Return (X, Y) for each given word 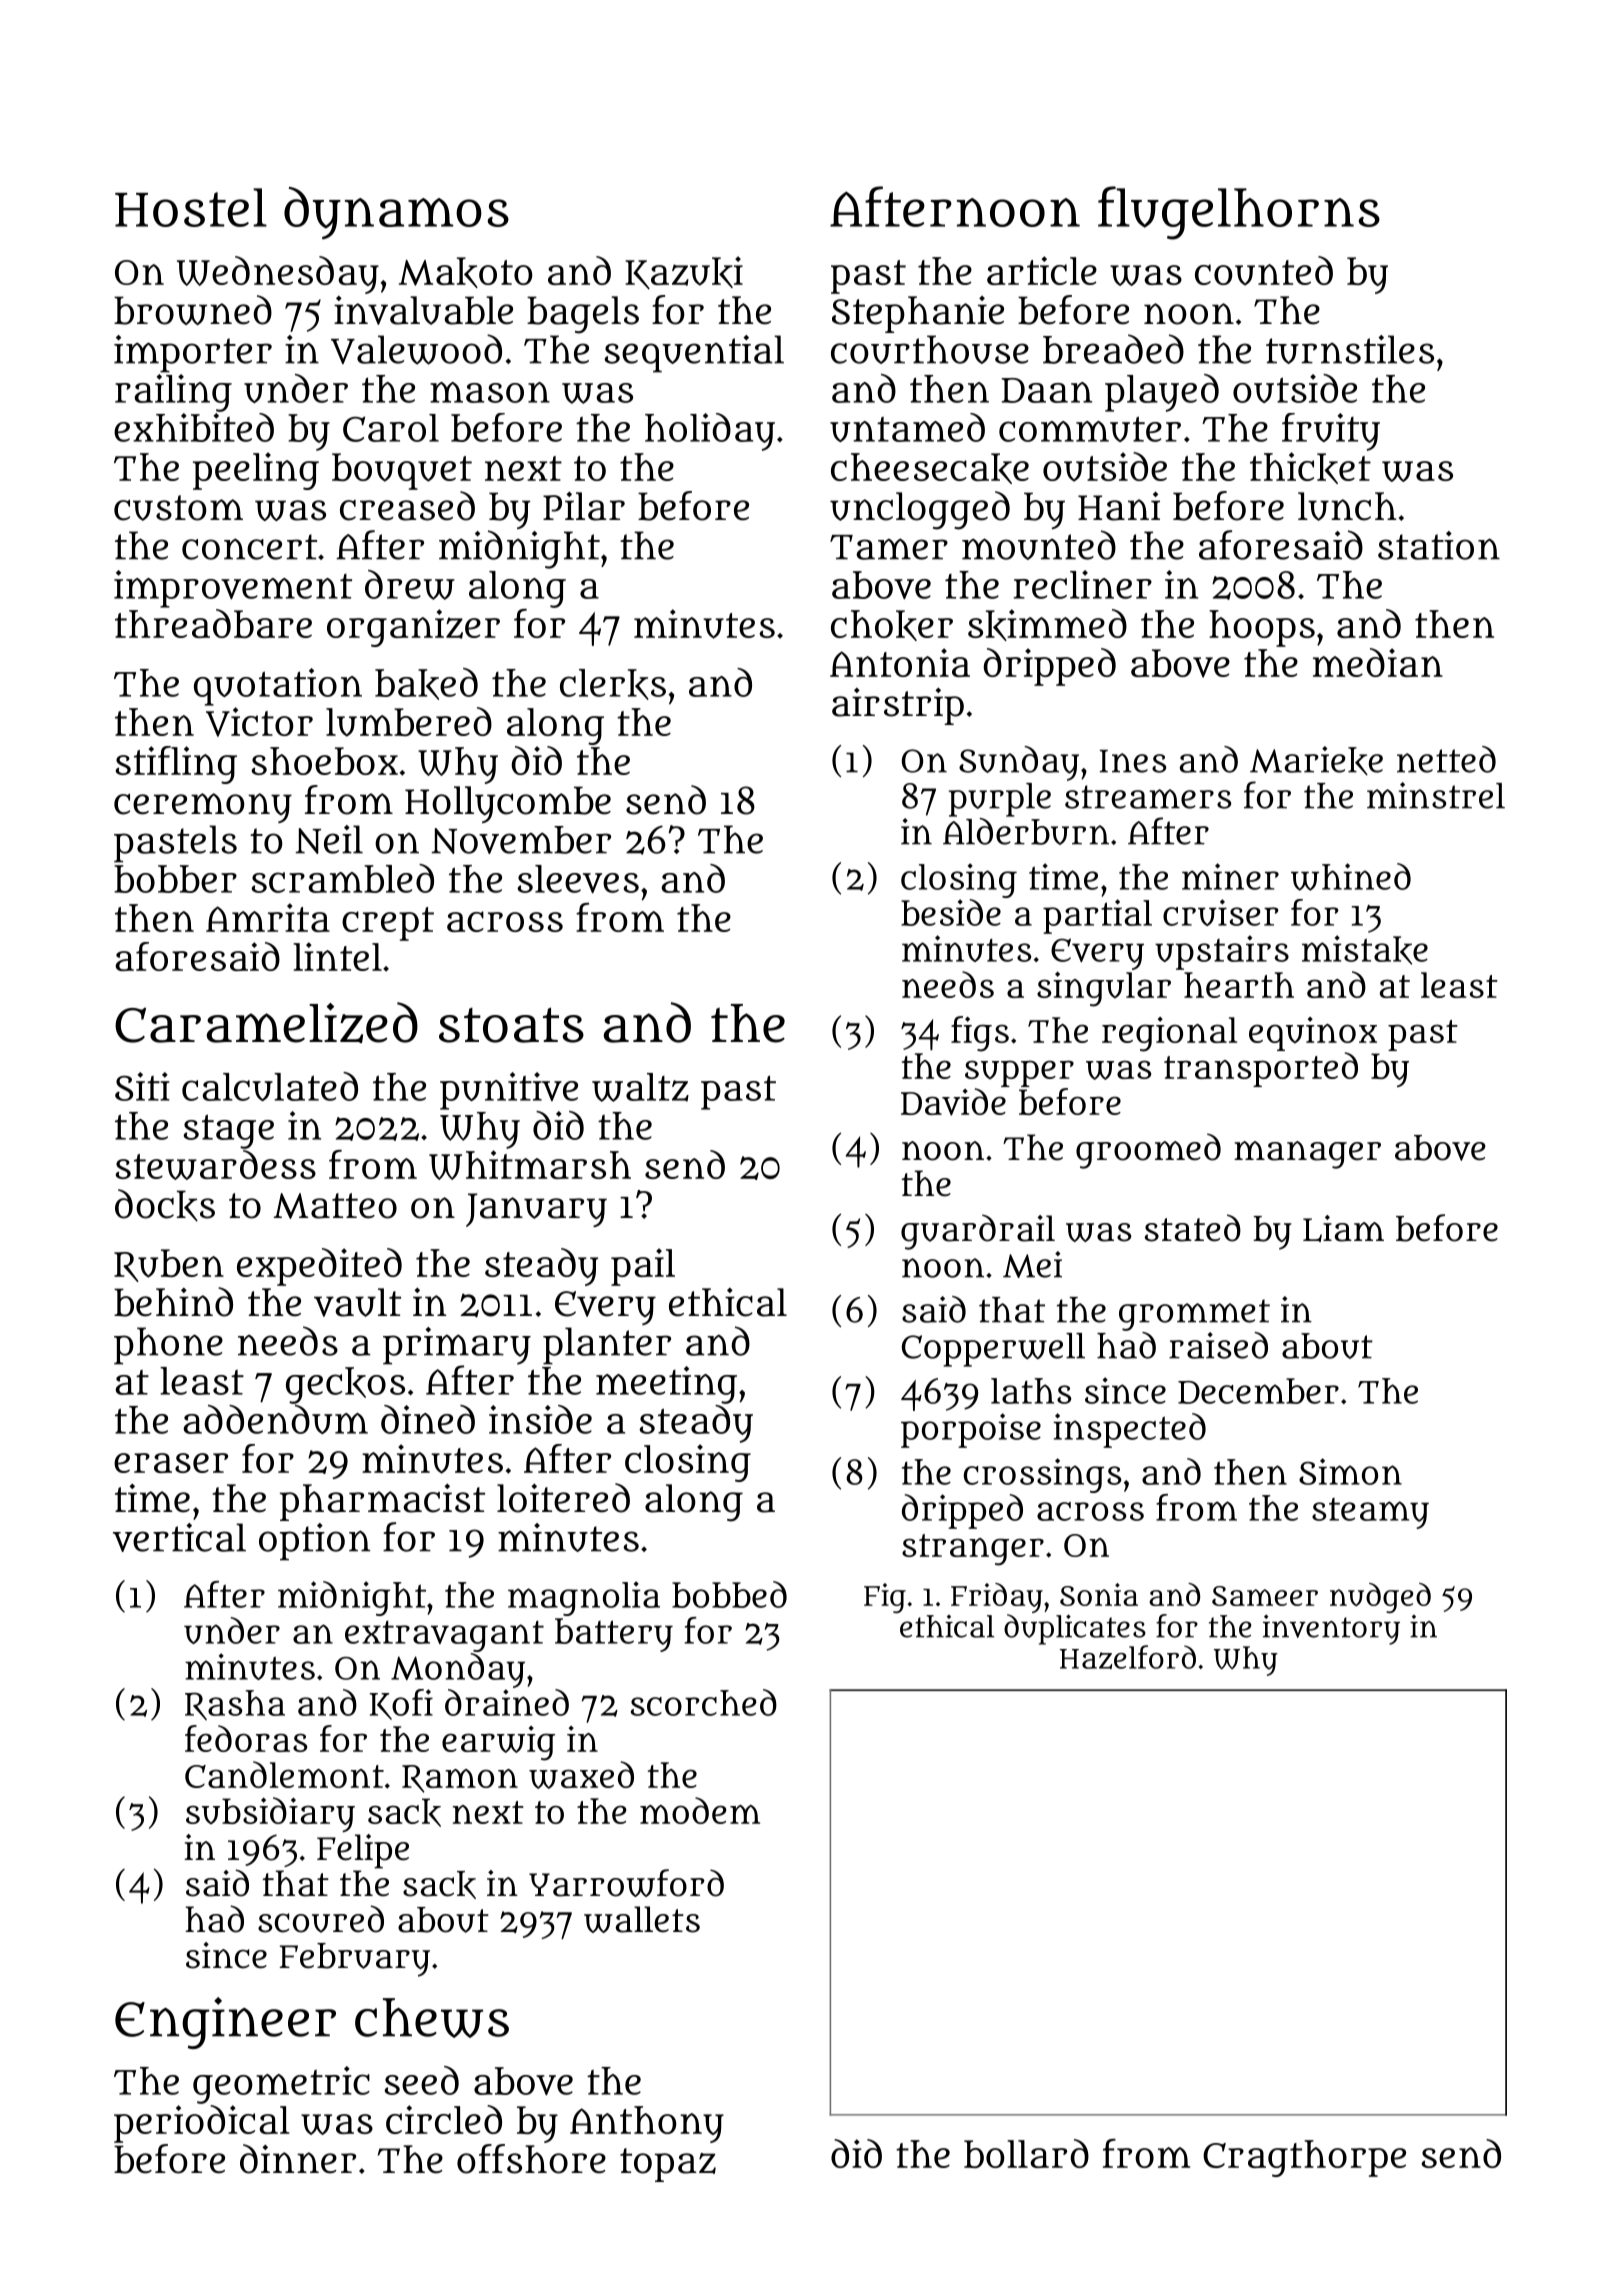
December (1258, 1391)
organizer (413, 628)
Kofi (401, 1704)
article (1042, 270)
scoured (321, 1919)
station (1439, 545)
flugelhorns (1239, 213)
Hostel (191, 207)
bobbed (729, 1594)
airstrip (898, 706)
